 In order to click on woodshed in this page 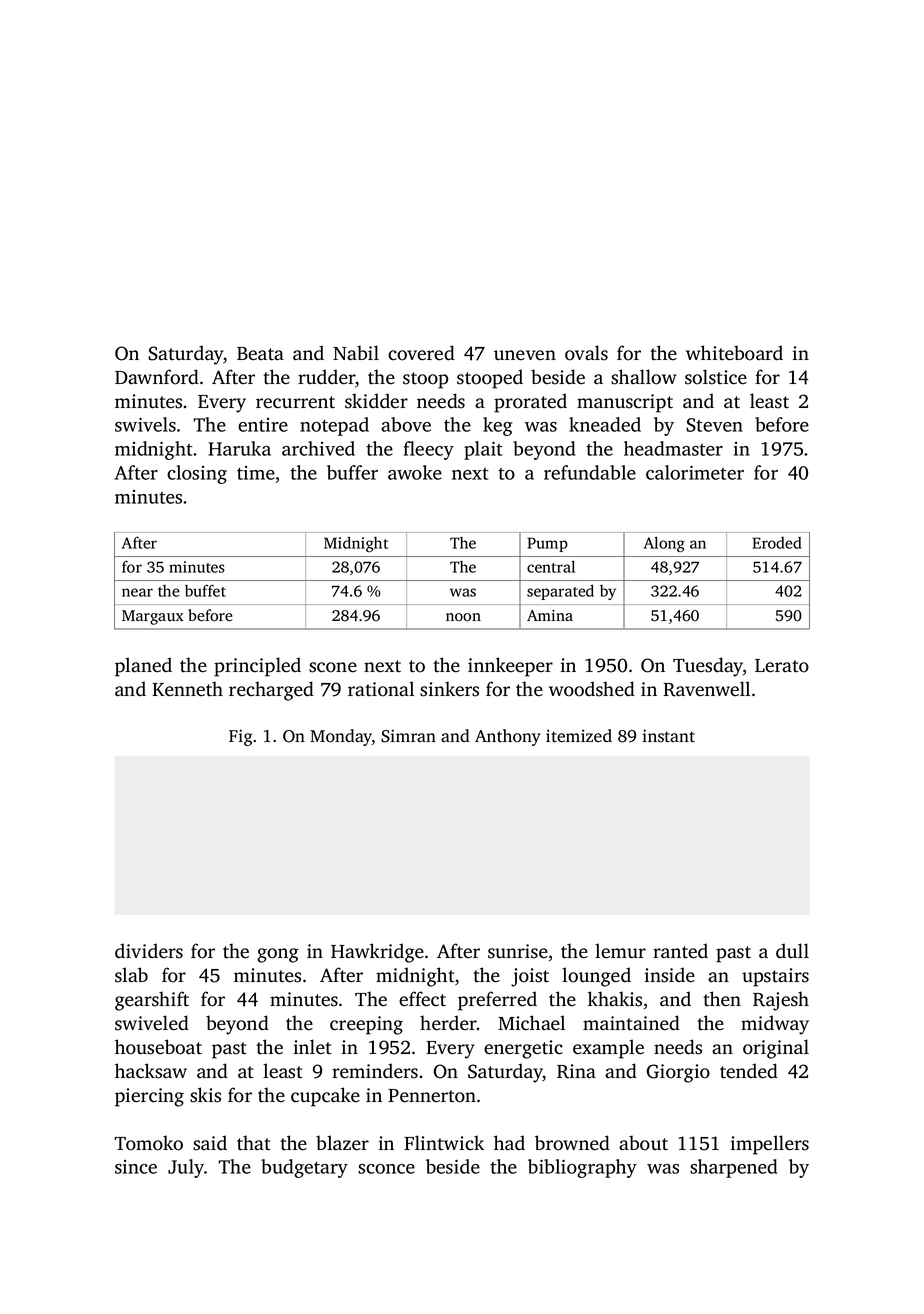, I will do `click(592, 689)`.
